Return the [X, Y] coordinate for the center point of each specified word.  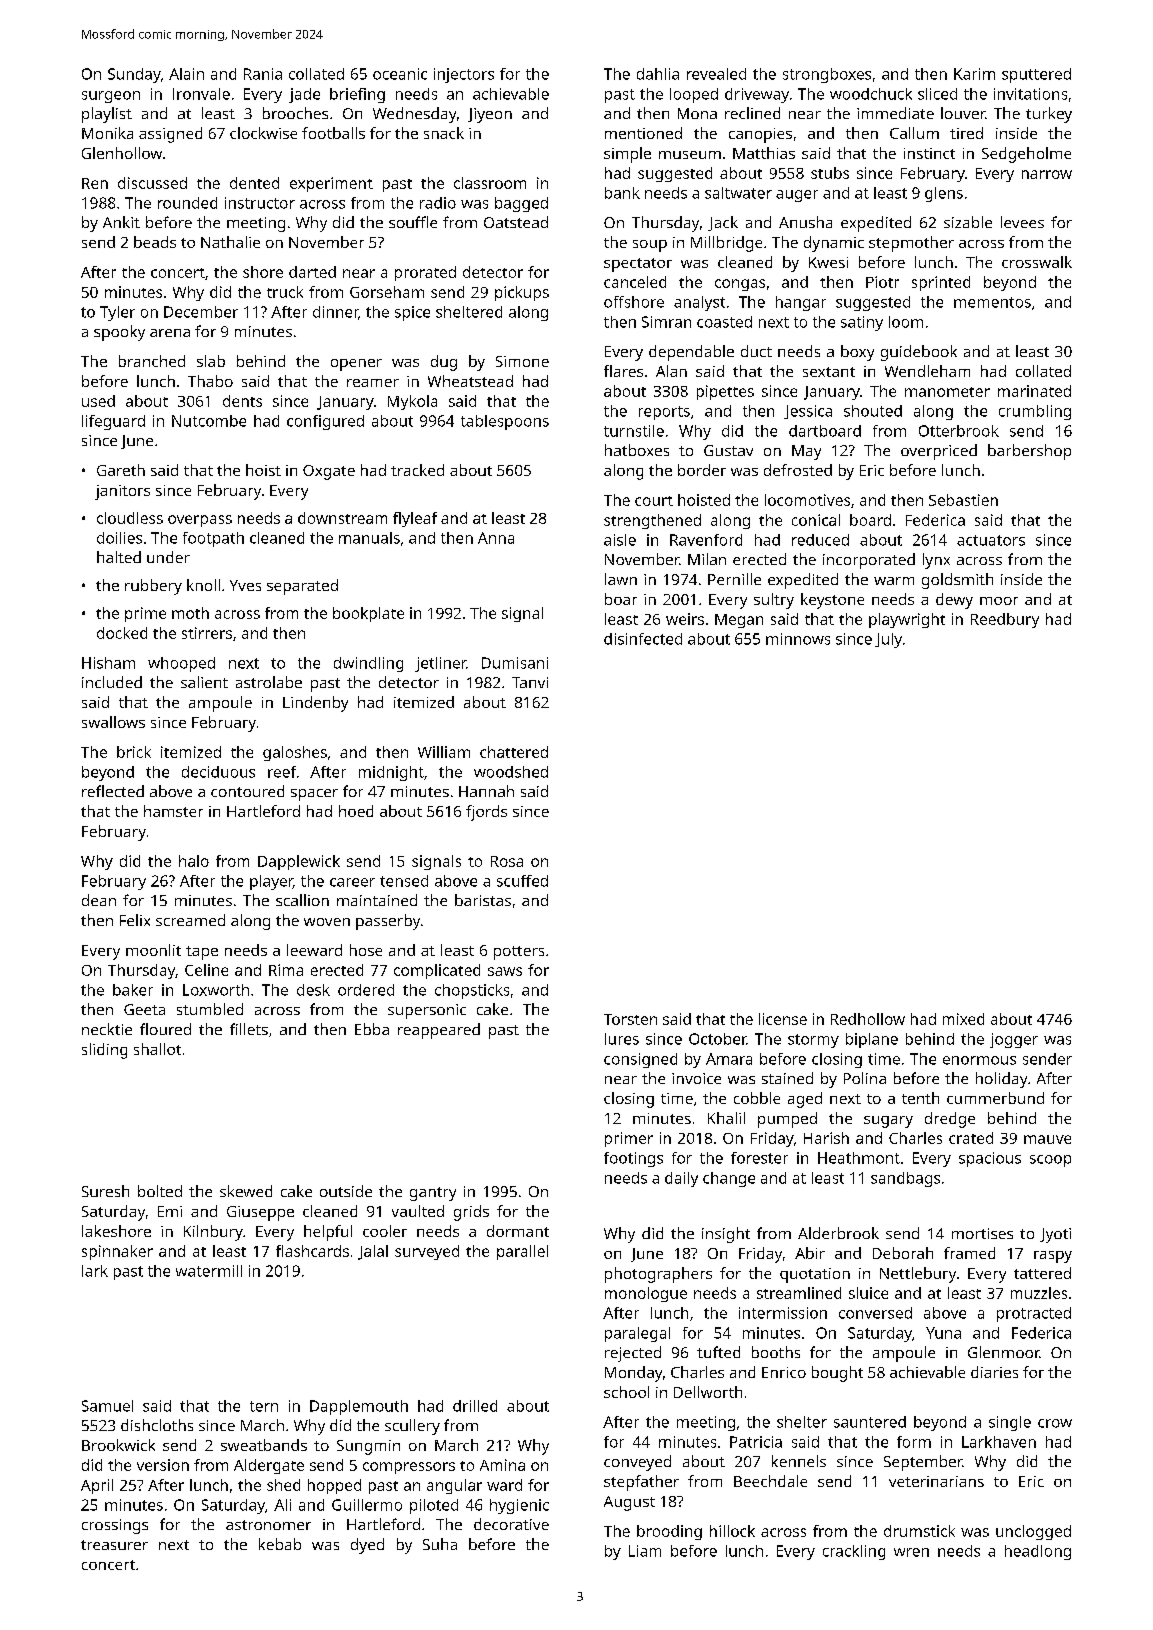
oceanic [400, 74]
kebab [280, 1544]
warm [894, 581]
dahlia [658, 74]
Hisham [108, 663]
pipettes [725, 392]
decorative [511, 1524]
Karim [974, 74]
